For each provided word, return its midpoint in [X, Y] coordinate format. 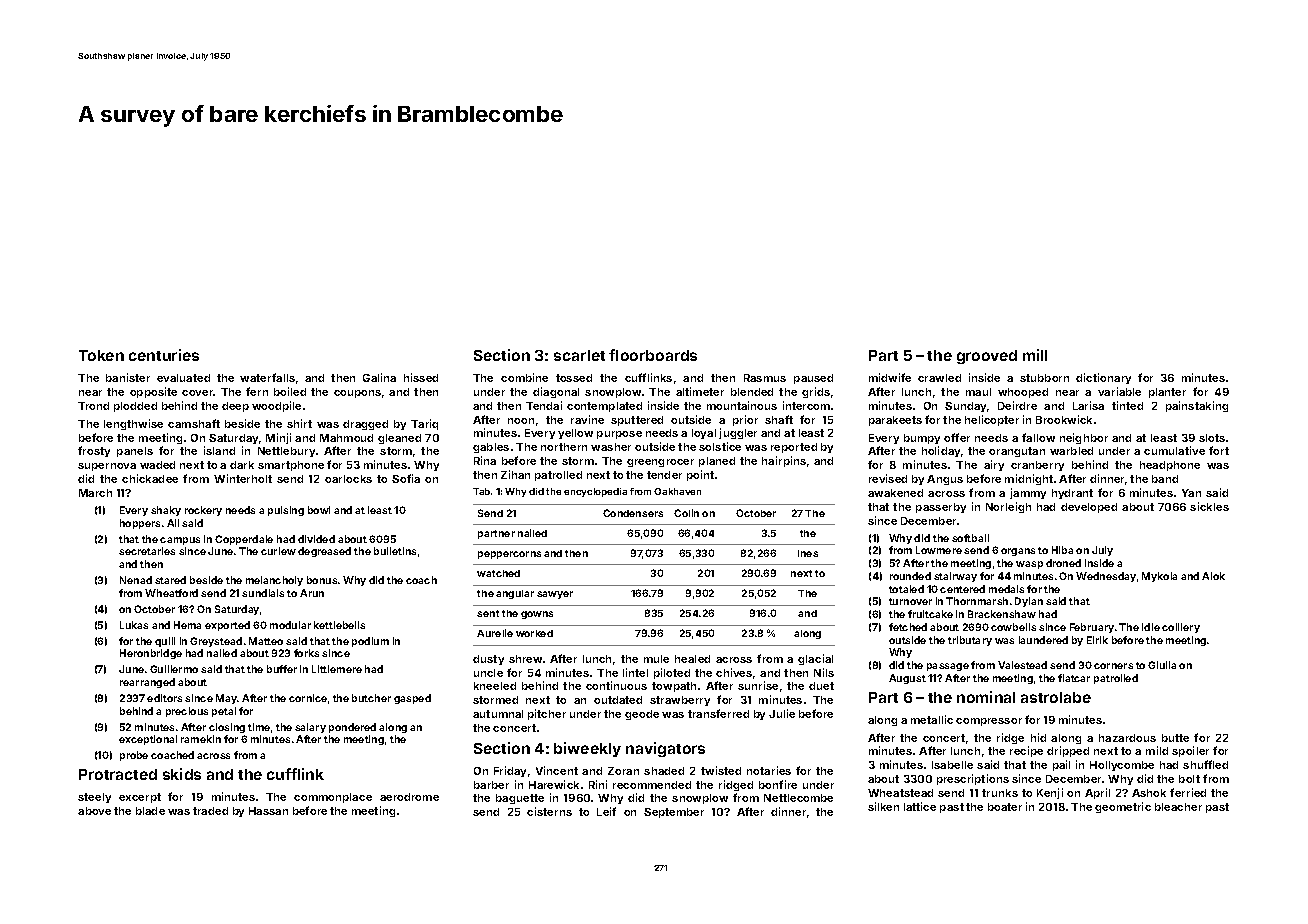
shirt [299, 423]
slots [1212, 438]
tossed [574, 378]
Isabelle [952, 765]
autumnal [498, 714]
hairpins [784, 461]
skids [182, 774]
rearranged [147, 683]
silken [883, 806]
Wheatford [171, 593]
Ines [808, 553]
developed [1089, 508]
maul [978, 392]
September [674, 813]
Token [101, 355]
